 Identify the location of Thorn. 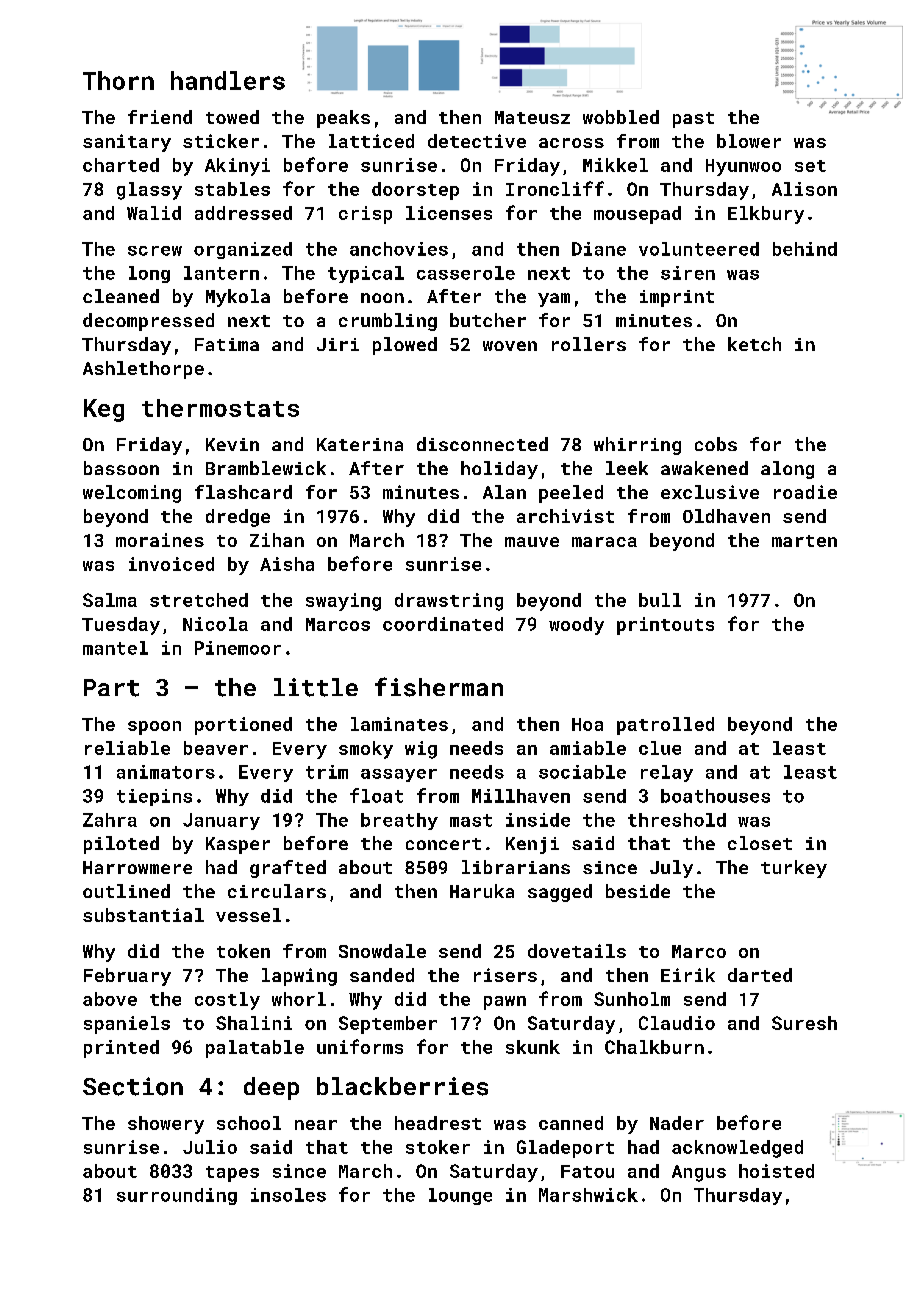
(118, 80).
